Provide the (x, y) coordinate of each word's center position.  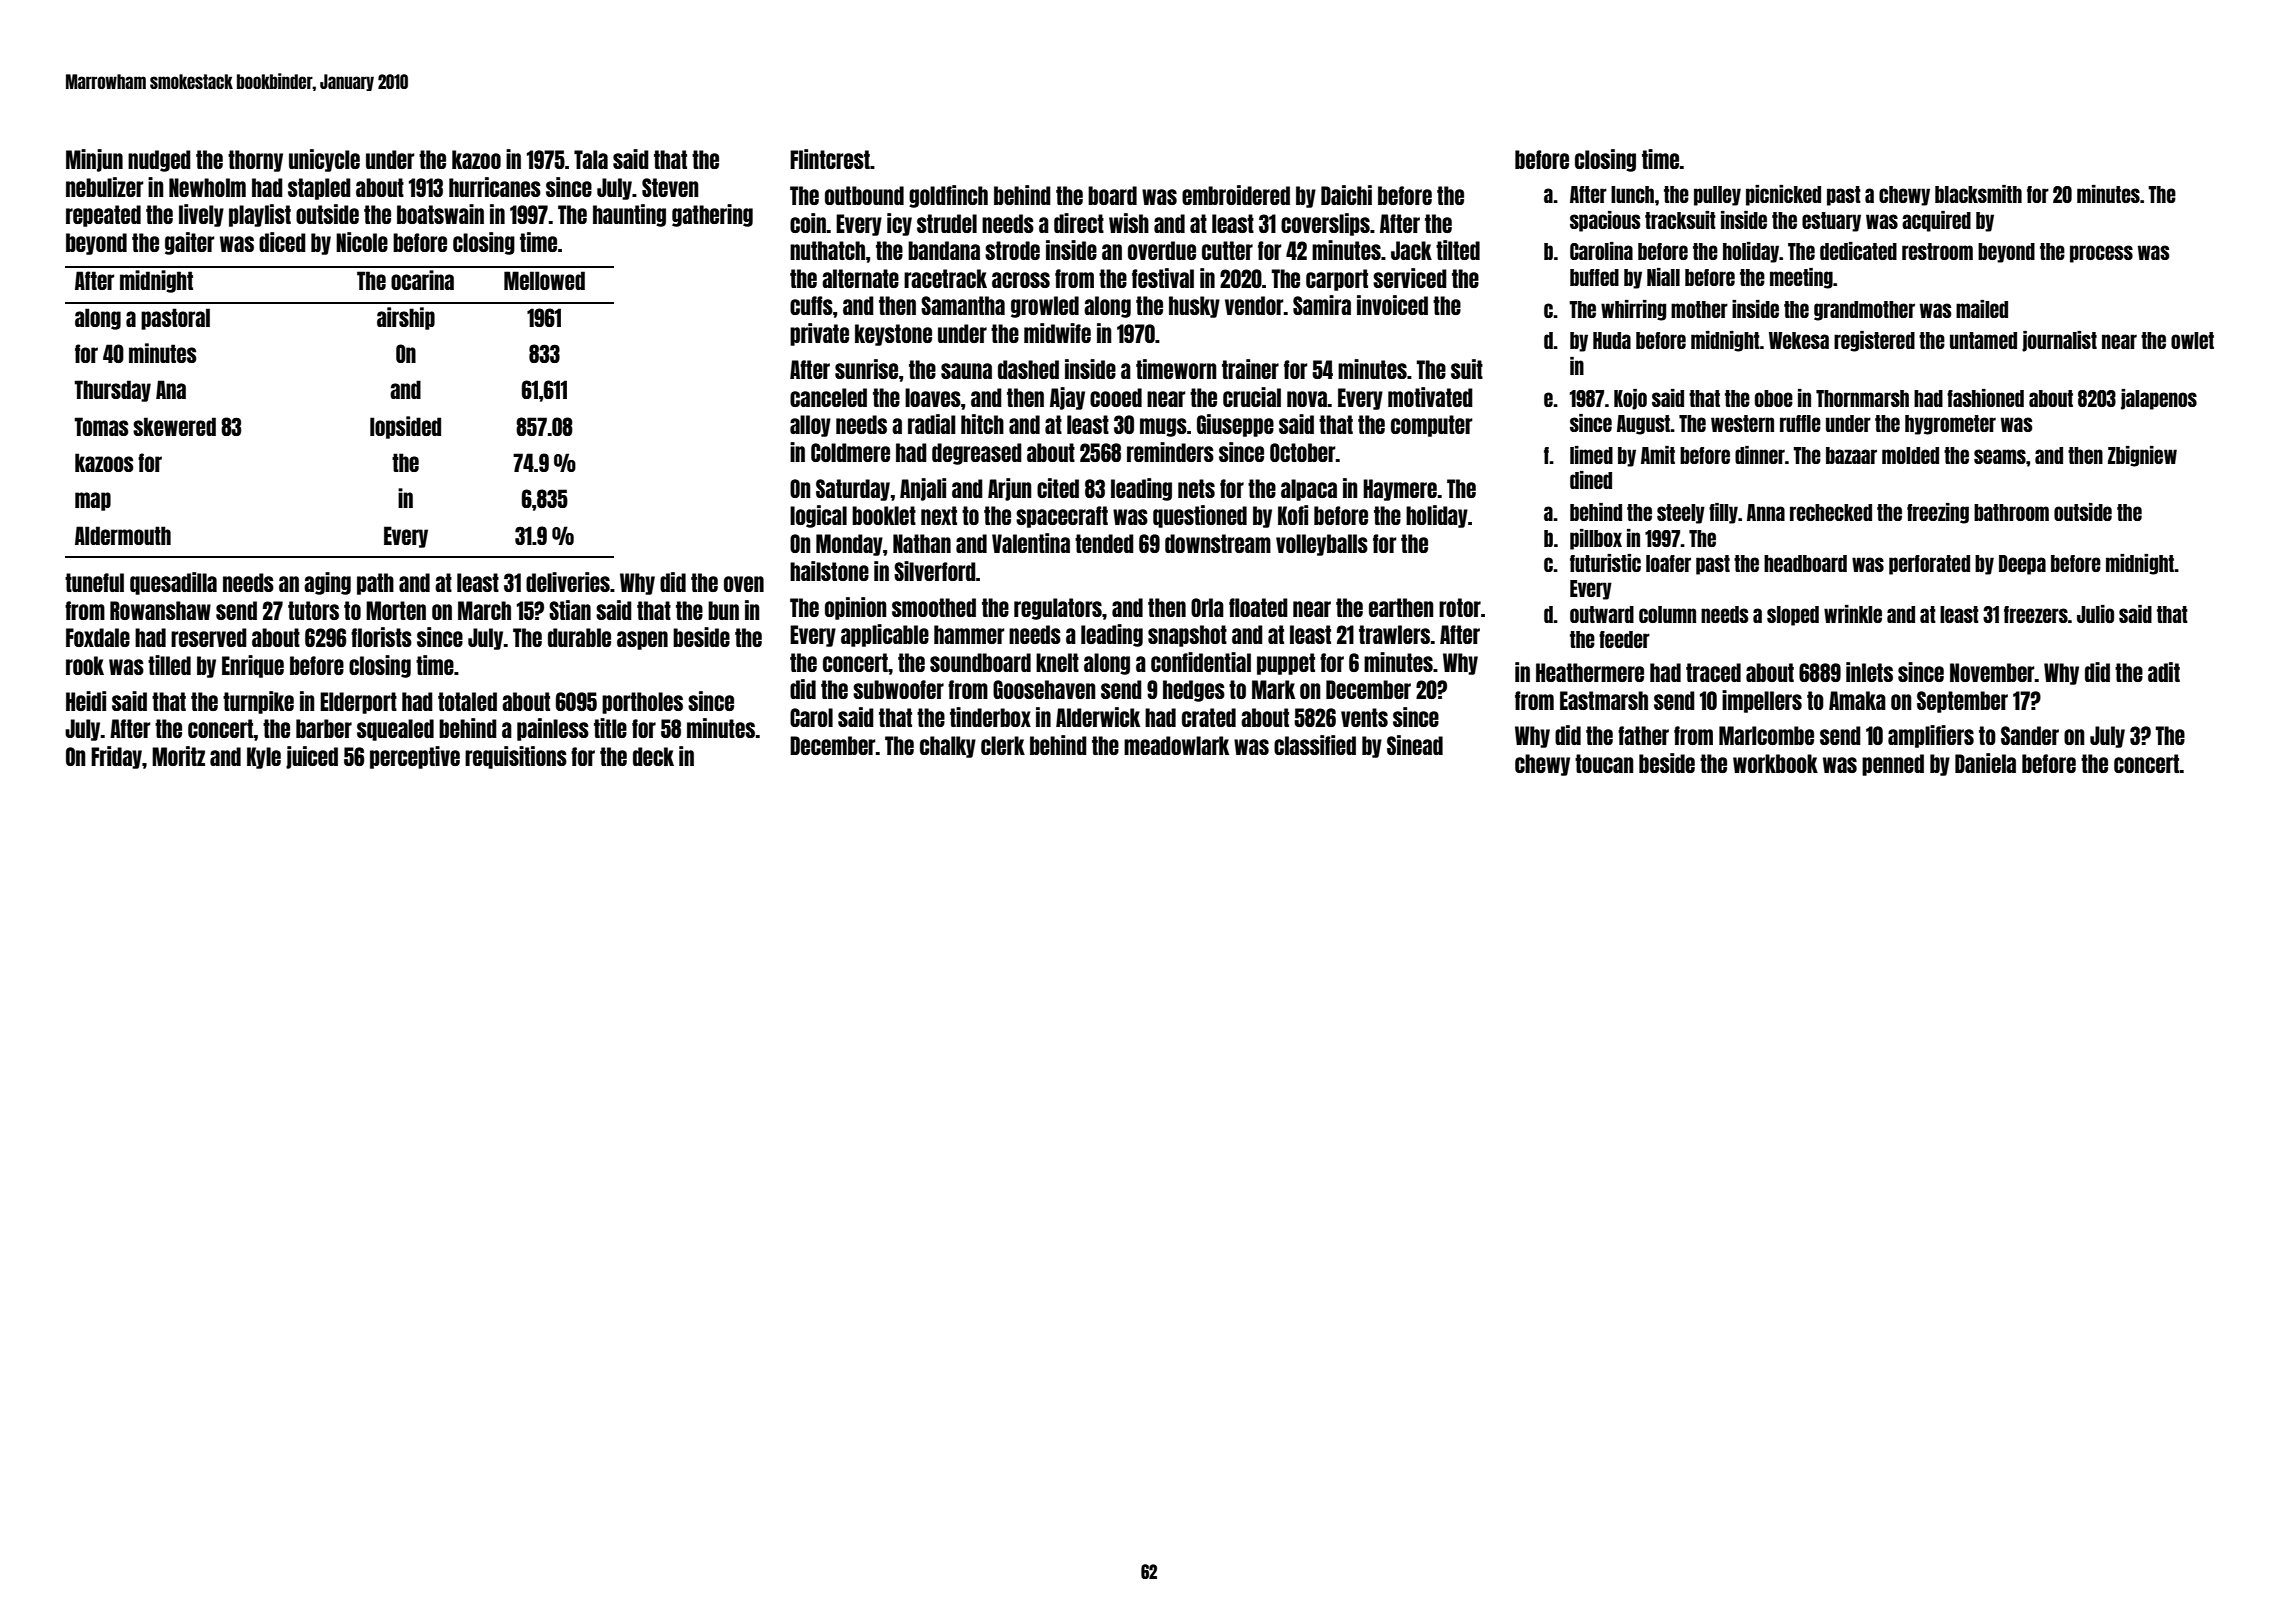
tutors (313, 610)
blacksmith (1978, 194)
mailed (1982, 309)
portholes (642, 703)
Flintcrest (830, 159)
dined (1591, 480)
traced (1713, 672)
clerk (1003, 745)
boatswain (440, 214)
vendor (1254, 305)
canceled (828, 397)
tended (1104, 543)
